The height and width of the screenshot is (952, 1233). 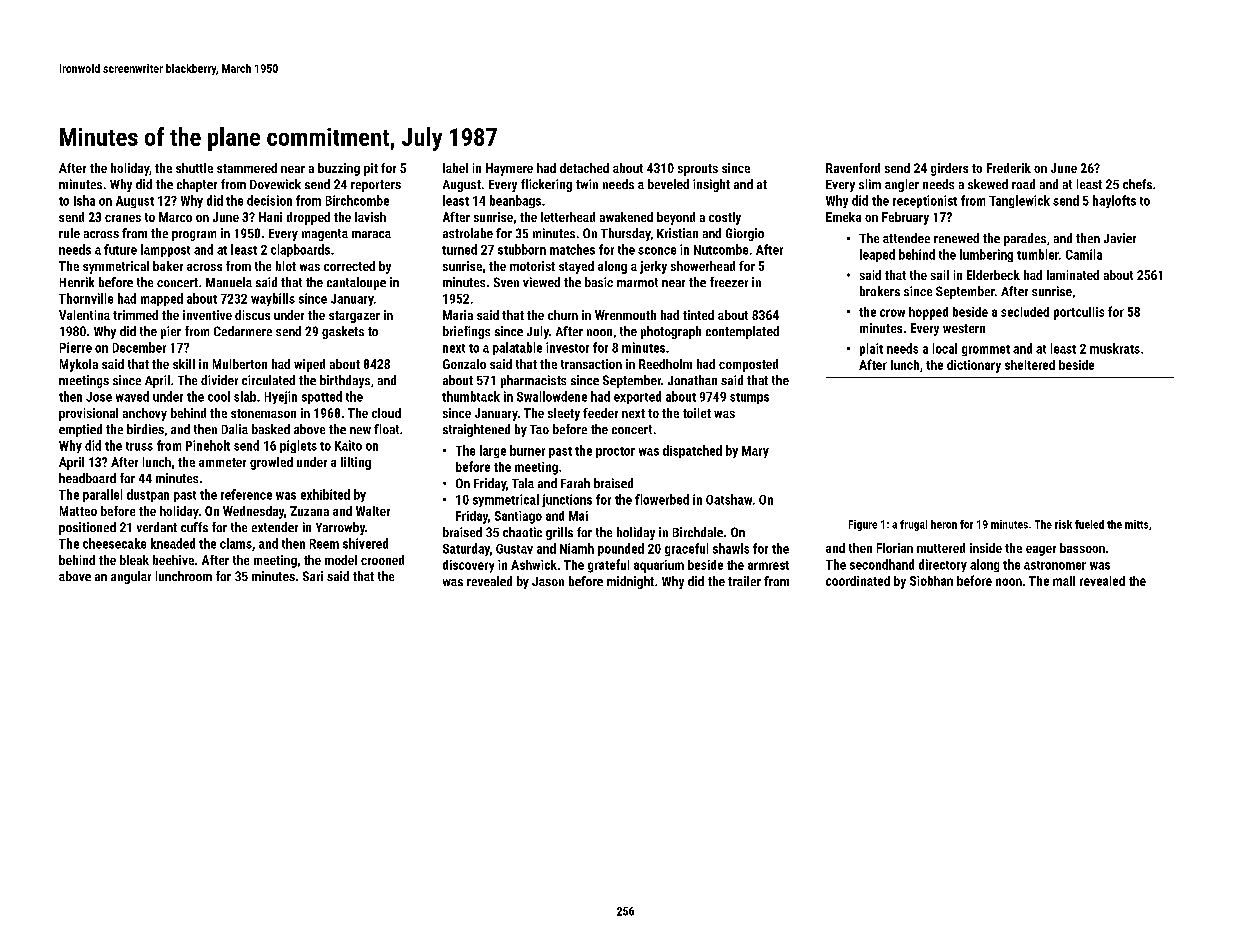 I want to click on stammered, so click(x=247, y=168).
